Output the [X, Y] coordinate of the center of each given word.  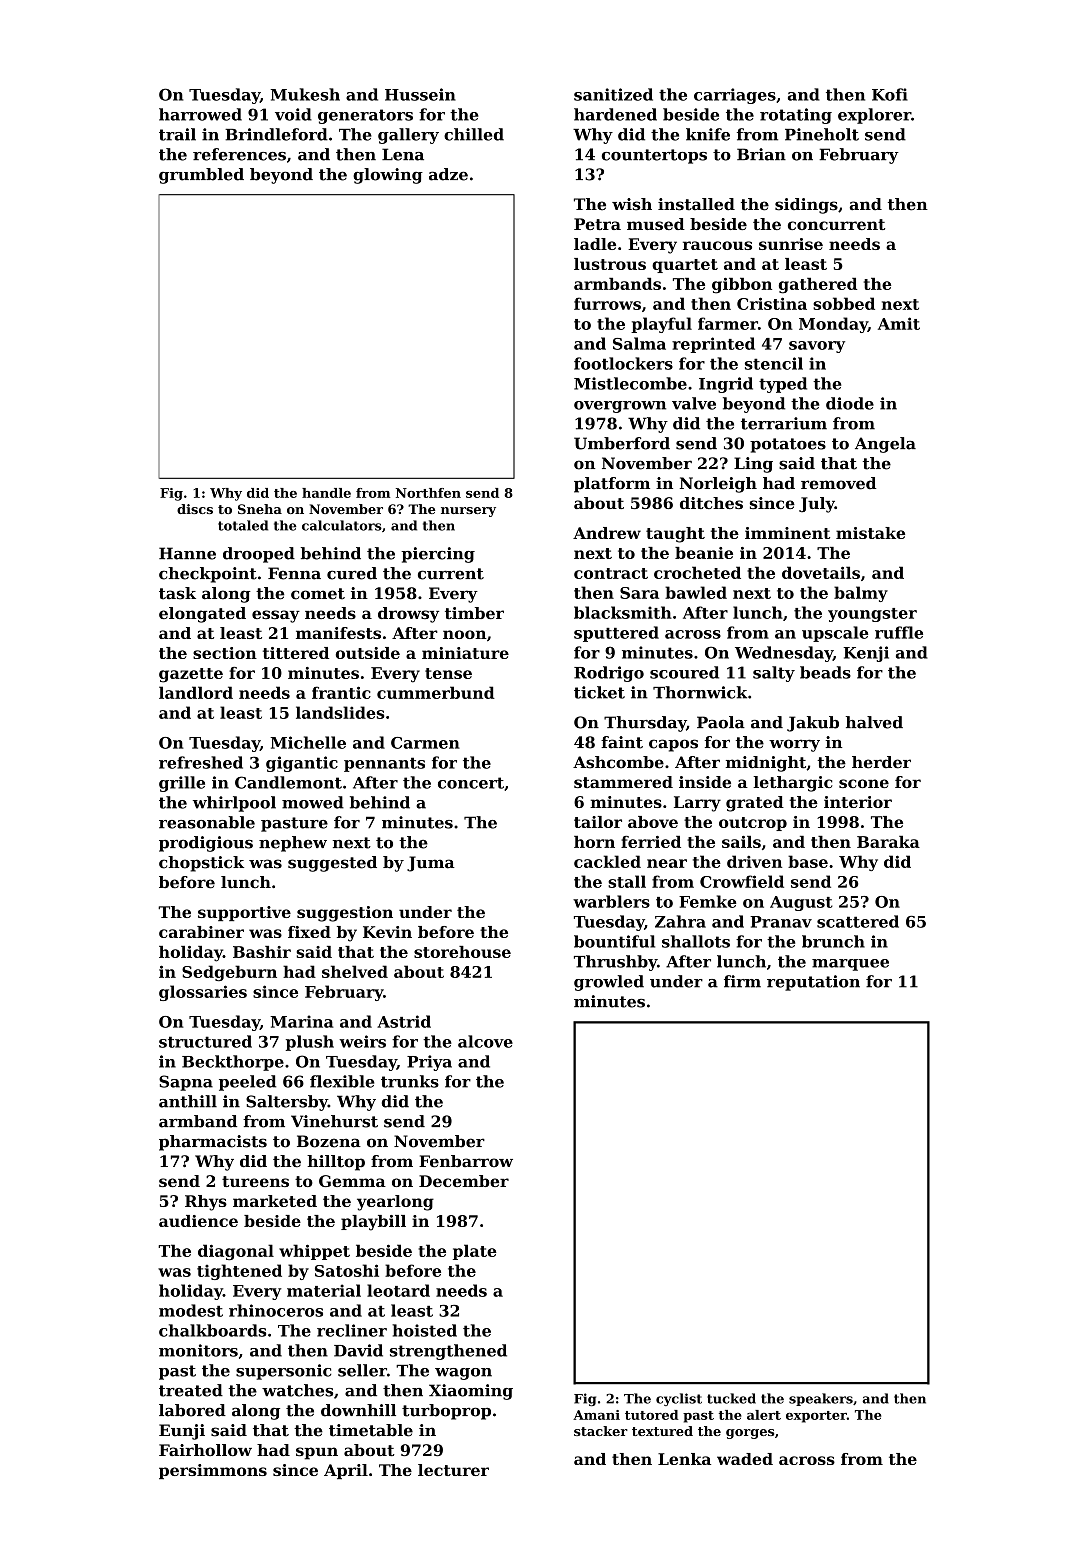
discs [195, 509]
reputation [813, 983]
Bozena [329, 1141]
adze [448, 174]
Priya [429, 1063]
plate [475, 1252]
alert [764, 1415]
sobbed [844, 303]
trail [177, 134]
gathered [818, 286]
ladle [595, 244]
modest [191, 1310]
